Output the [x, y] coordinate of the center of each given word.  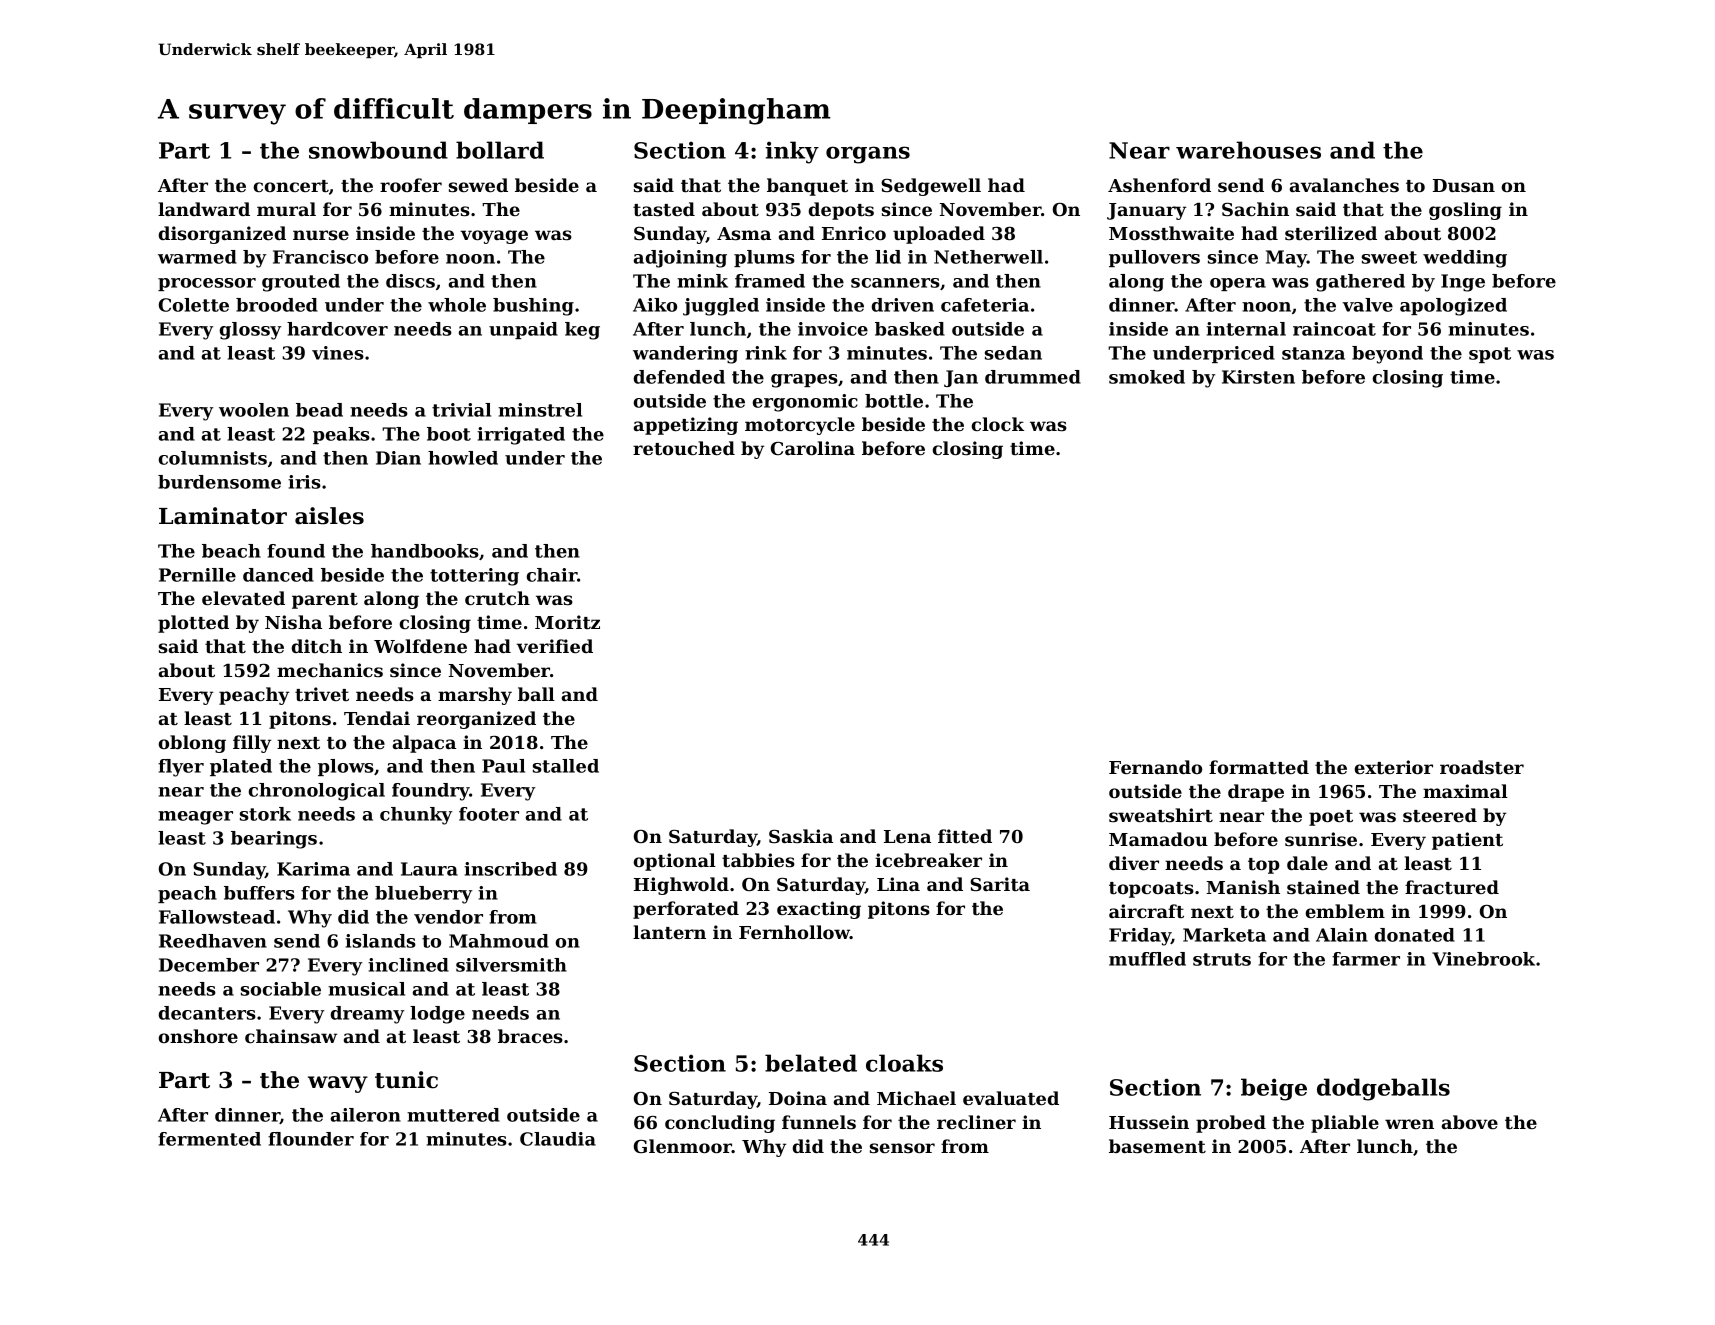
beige [1274, 1089]
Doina [798, 1098]
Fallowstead [217, 917]
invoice [833, 329]
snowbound [378, 150]
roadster [1482, 767]
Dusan [1464, 185]
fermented [209, 1139]
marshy [475, 696]
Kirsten [1258, 377]
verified [554, 646]
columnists [213, 458]
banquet [807, 187]
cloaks [904, 1063]
